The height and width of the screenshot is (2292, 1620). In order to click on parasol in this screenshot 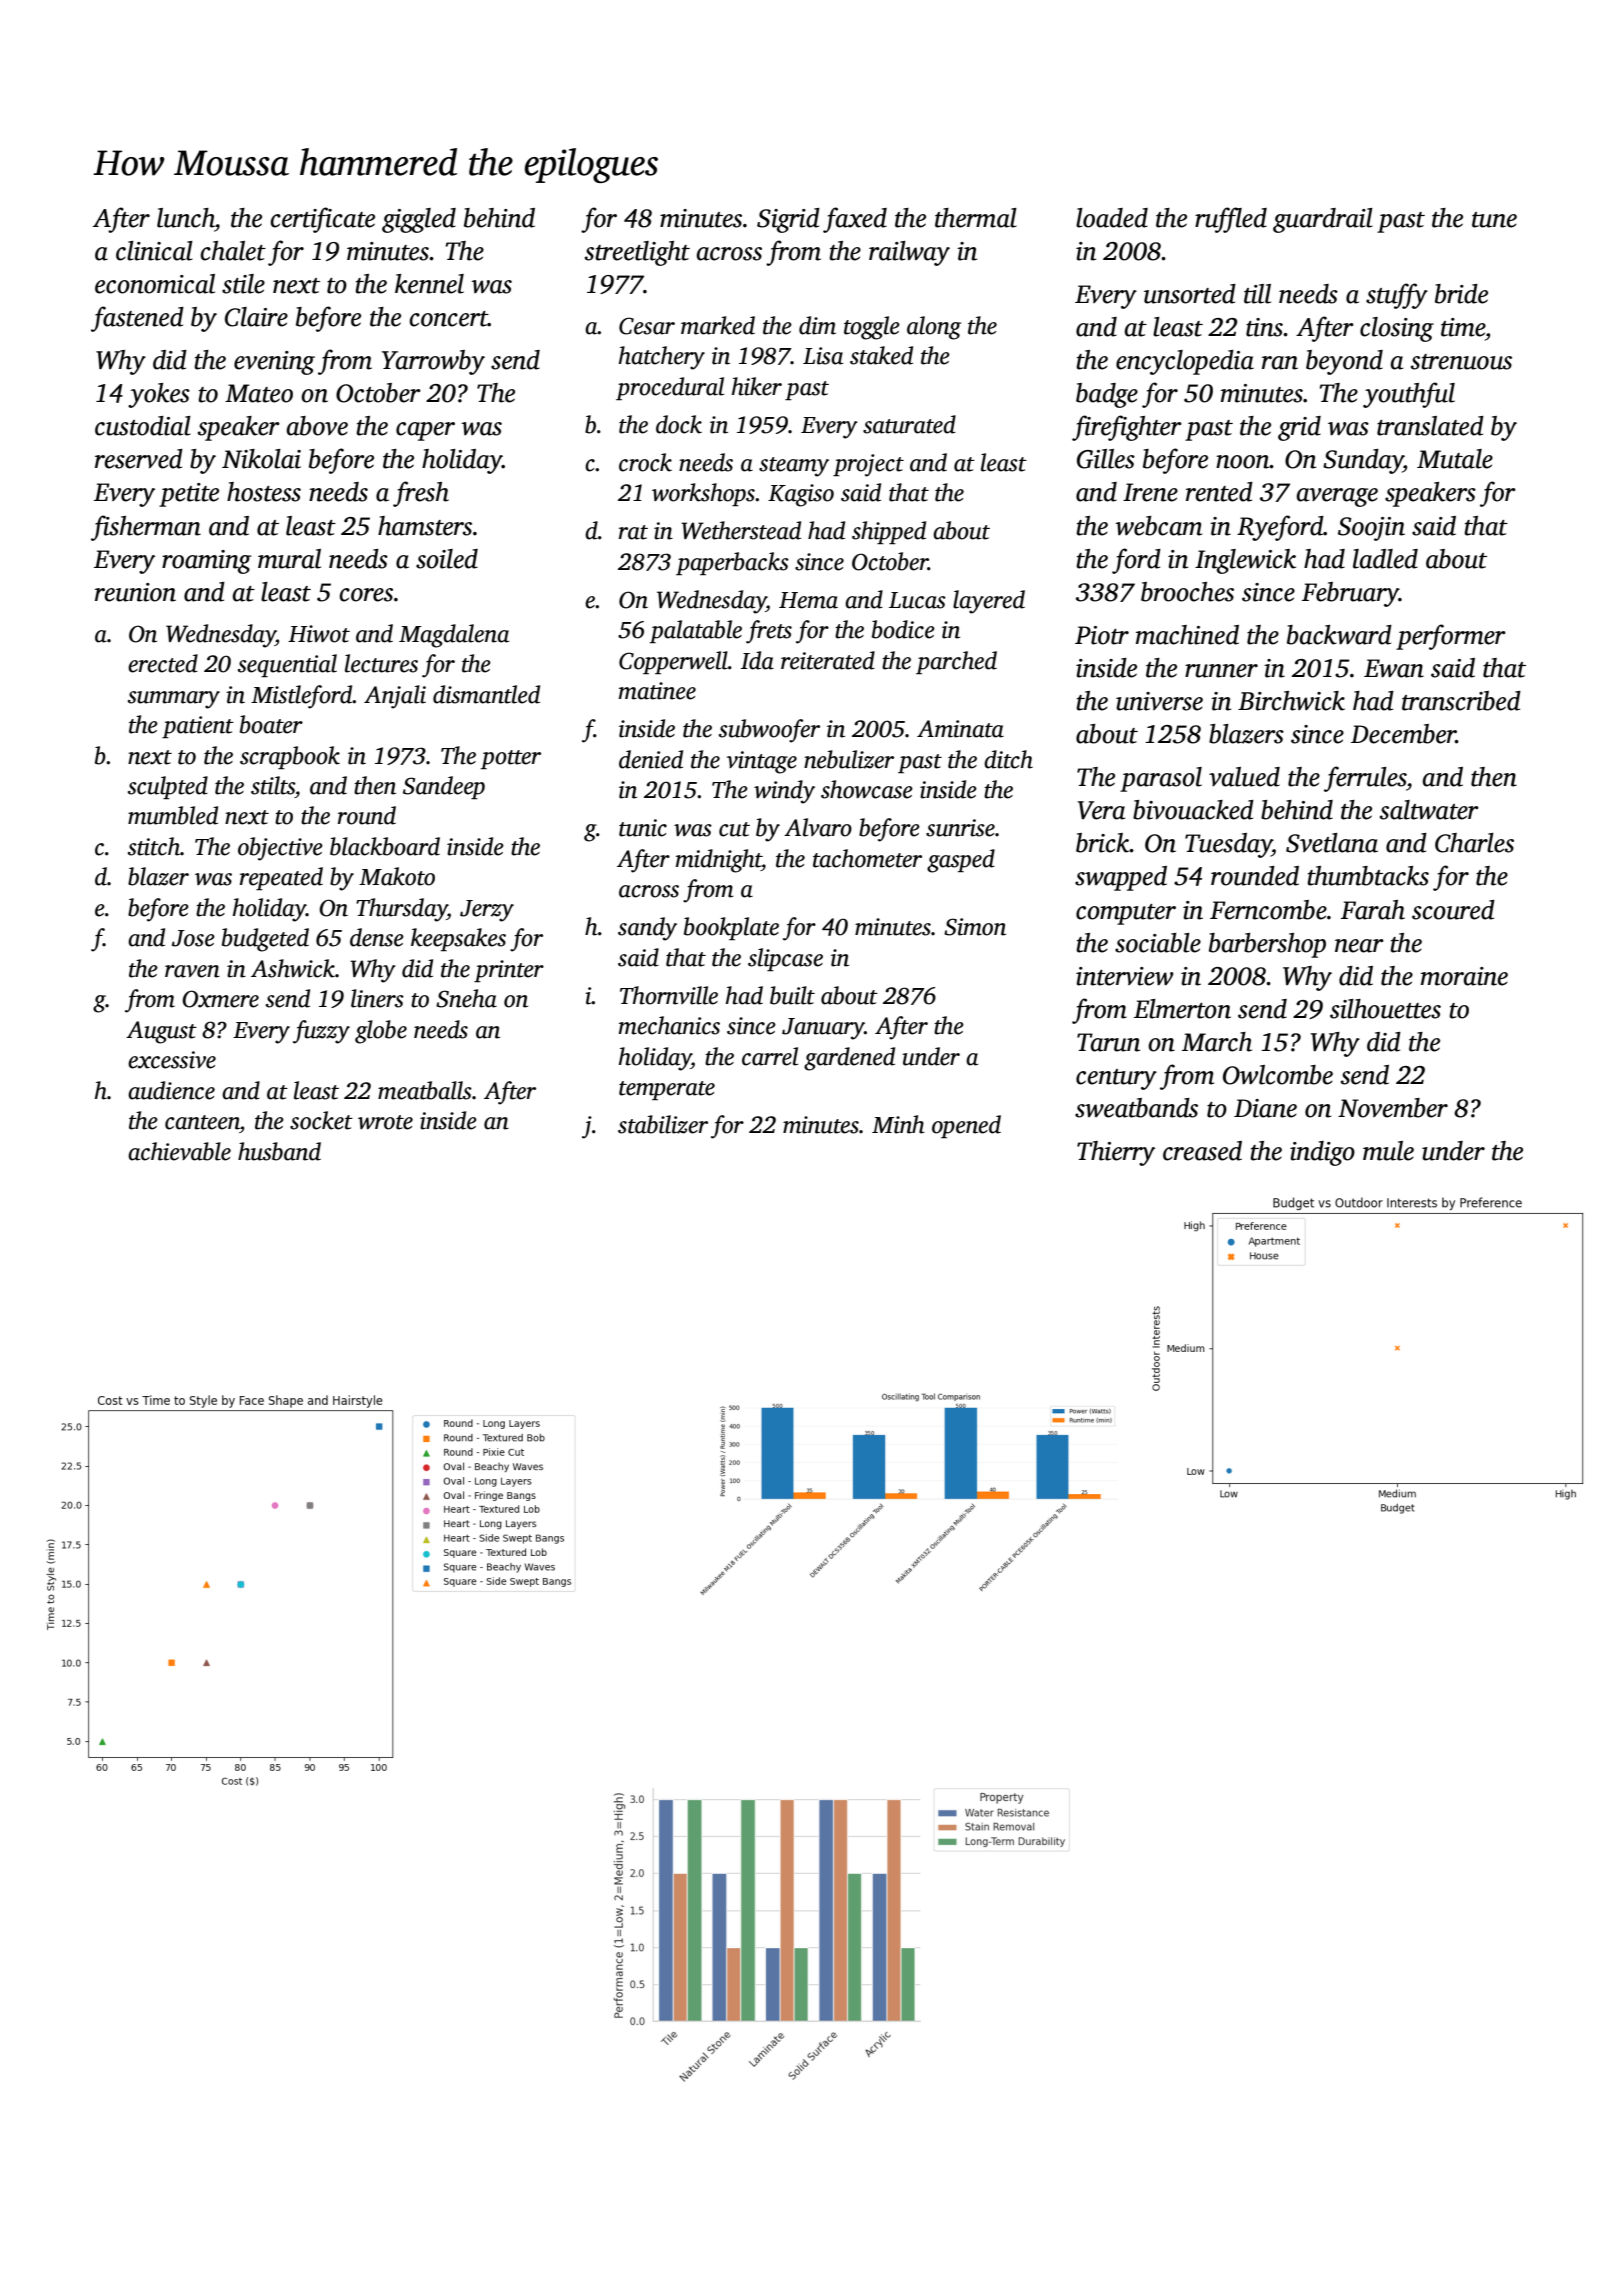, I will do `click(1161, 779)`.
